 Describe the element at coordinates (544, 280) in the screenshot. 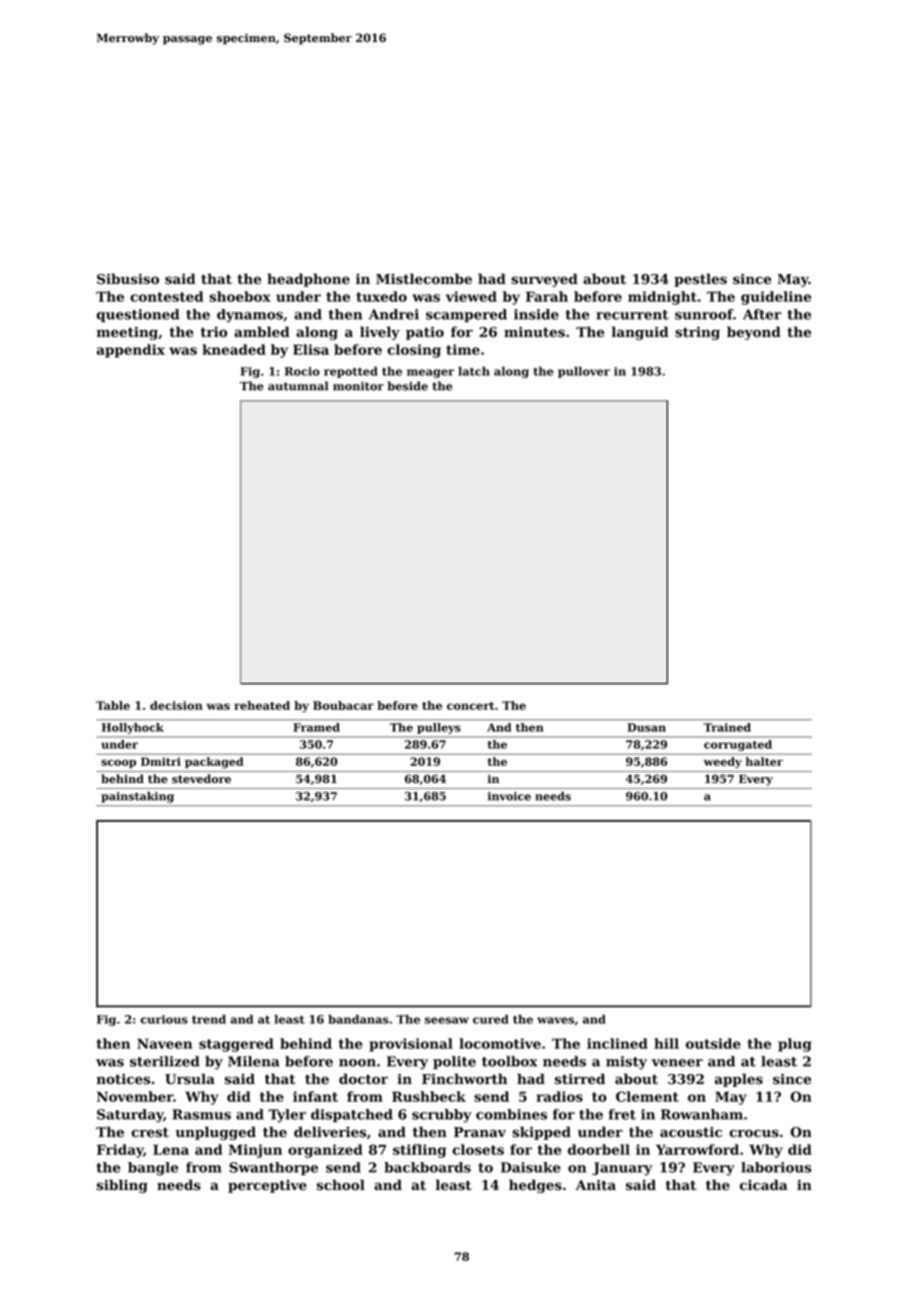

I see `surveyed` at that location.
